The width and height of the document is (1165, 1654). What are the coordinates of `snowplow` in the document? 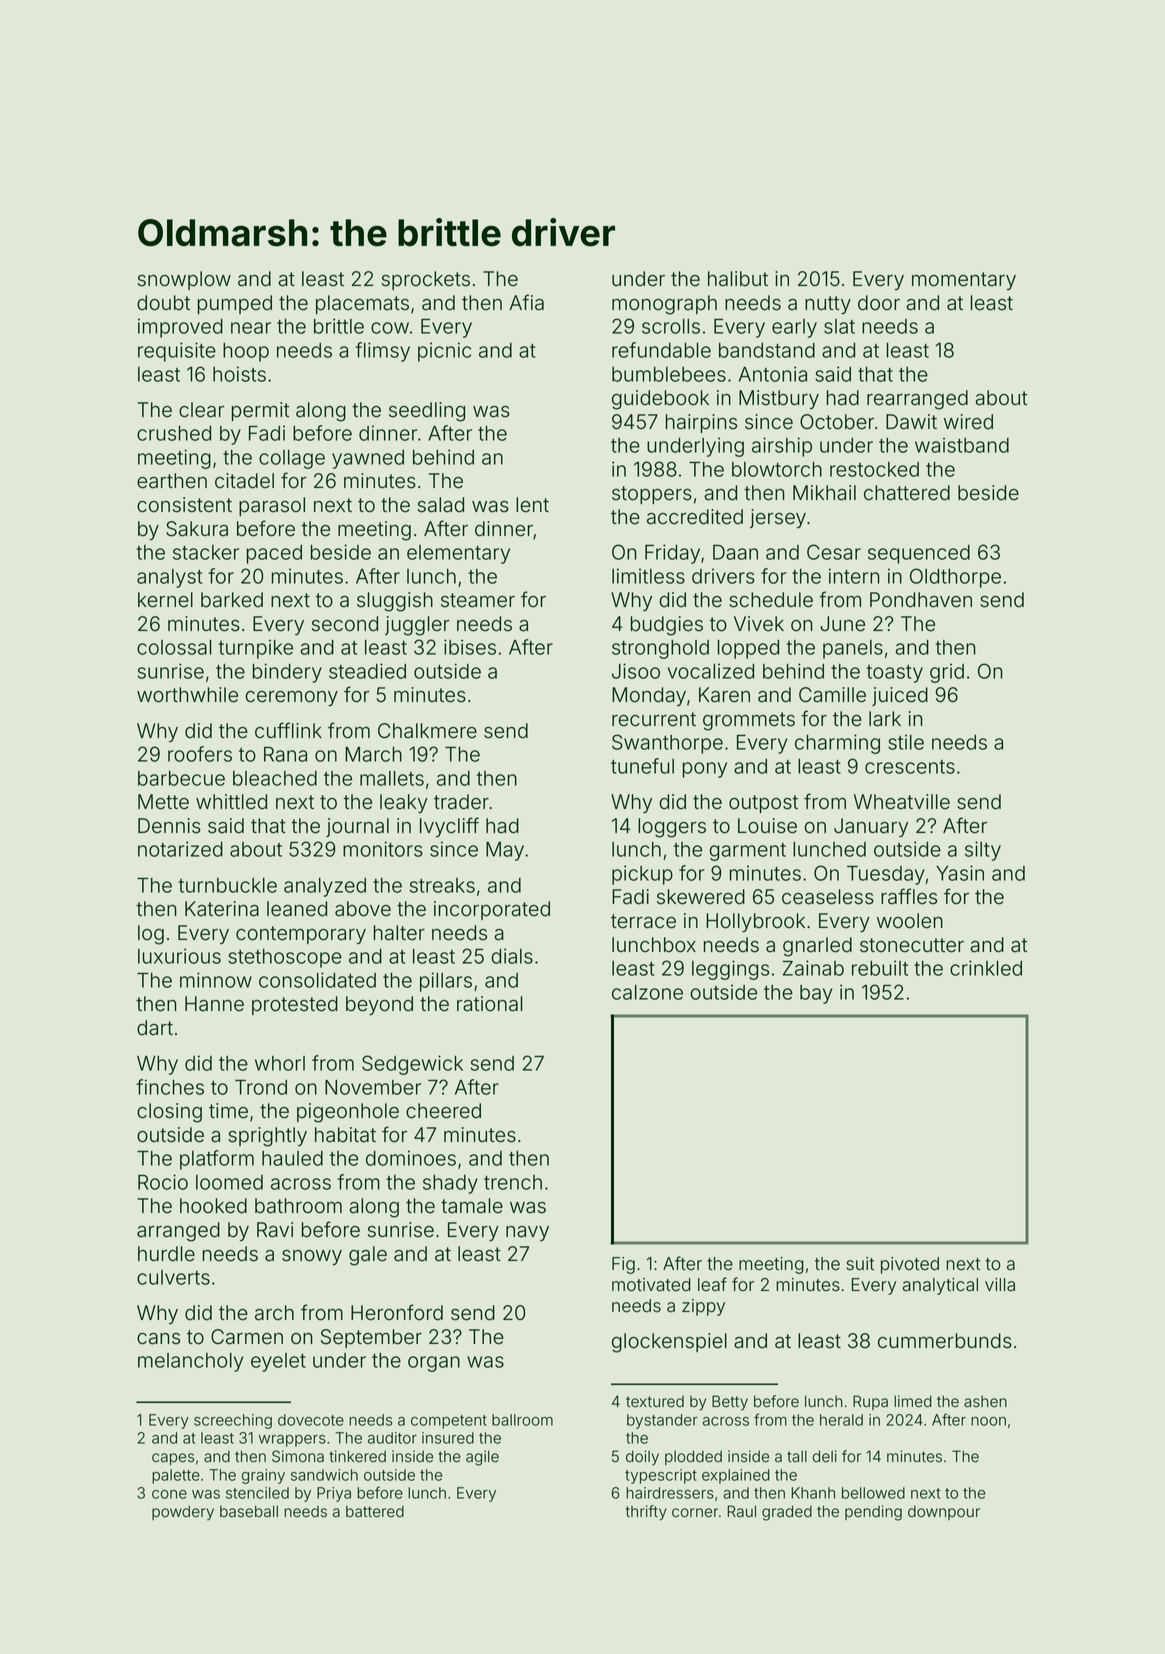 It's located at (184, 280).
